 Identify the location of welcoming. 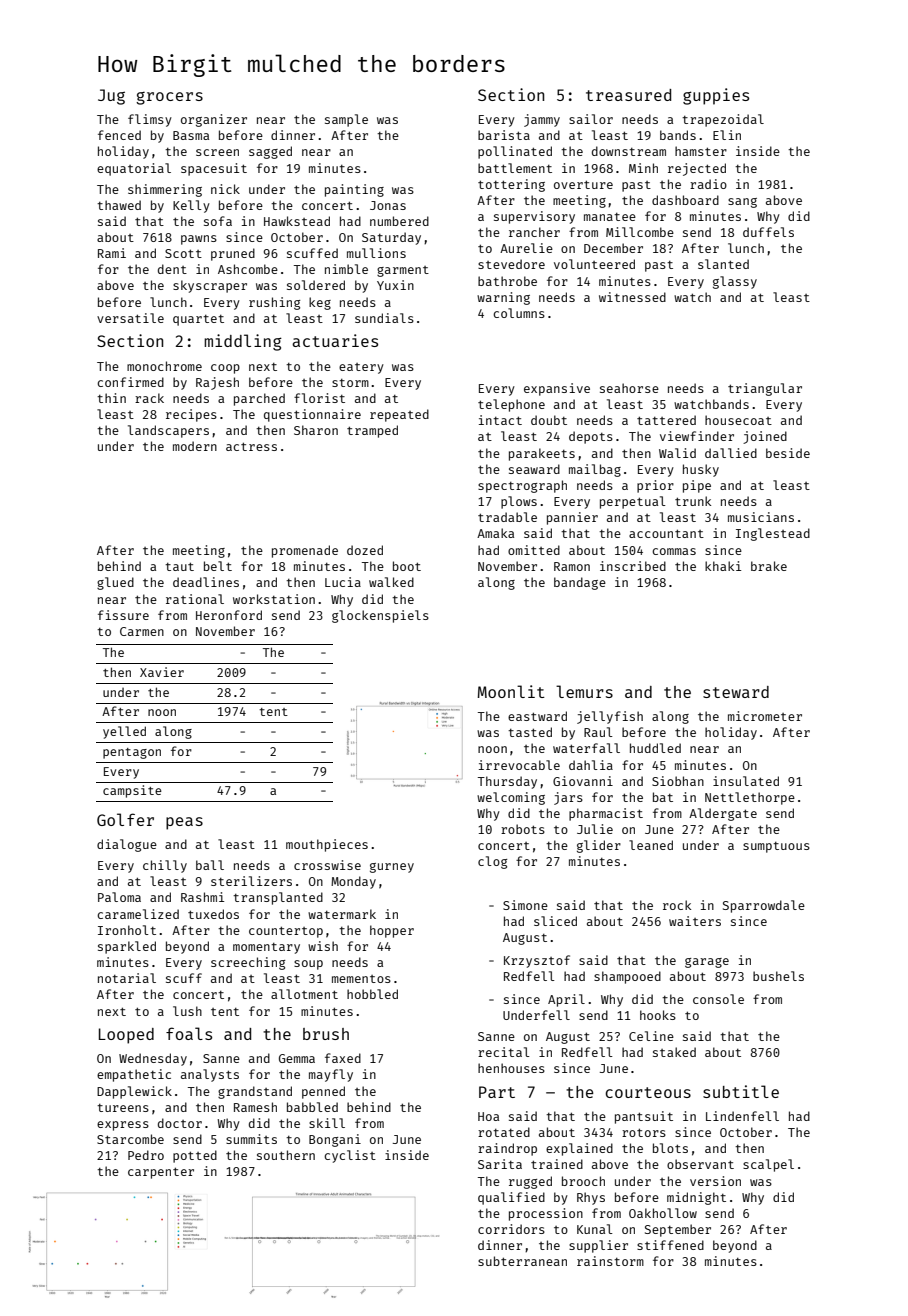
(511, 798).
